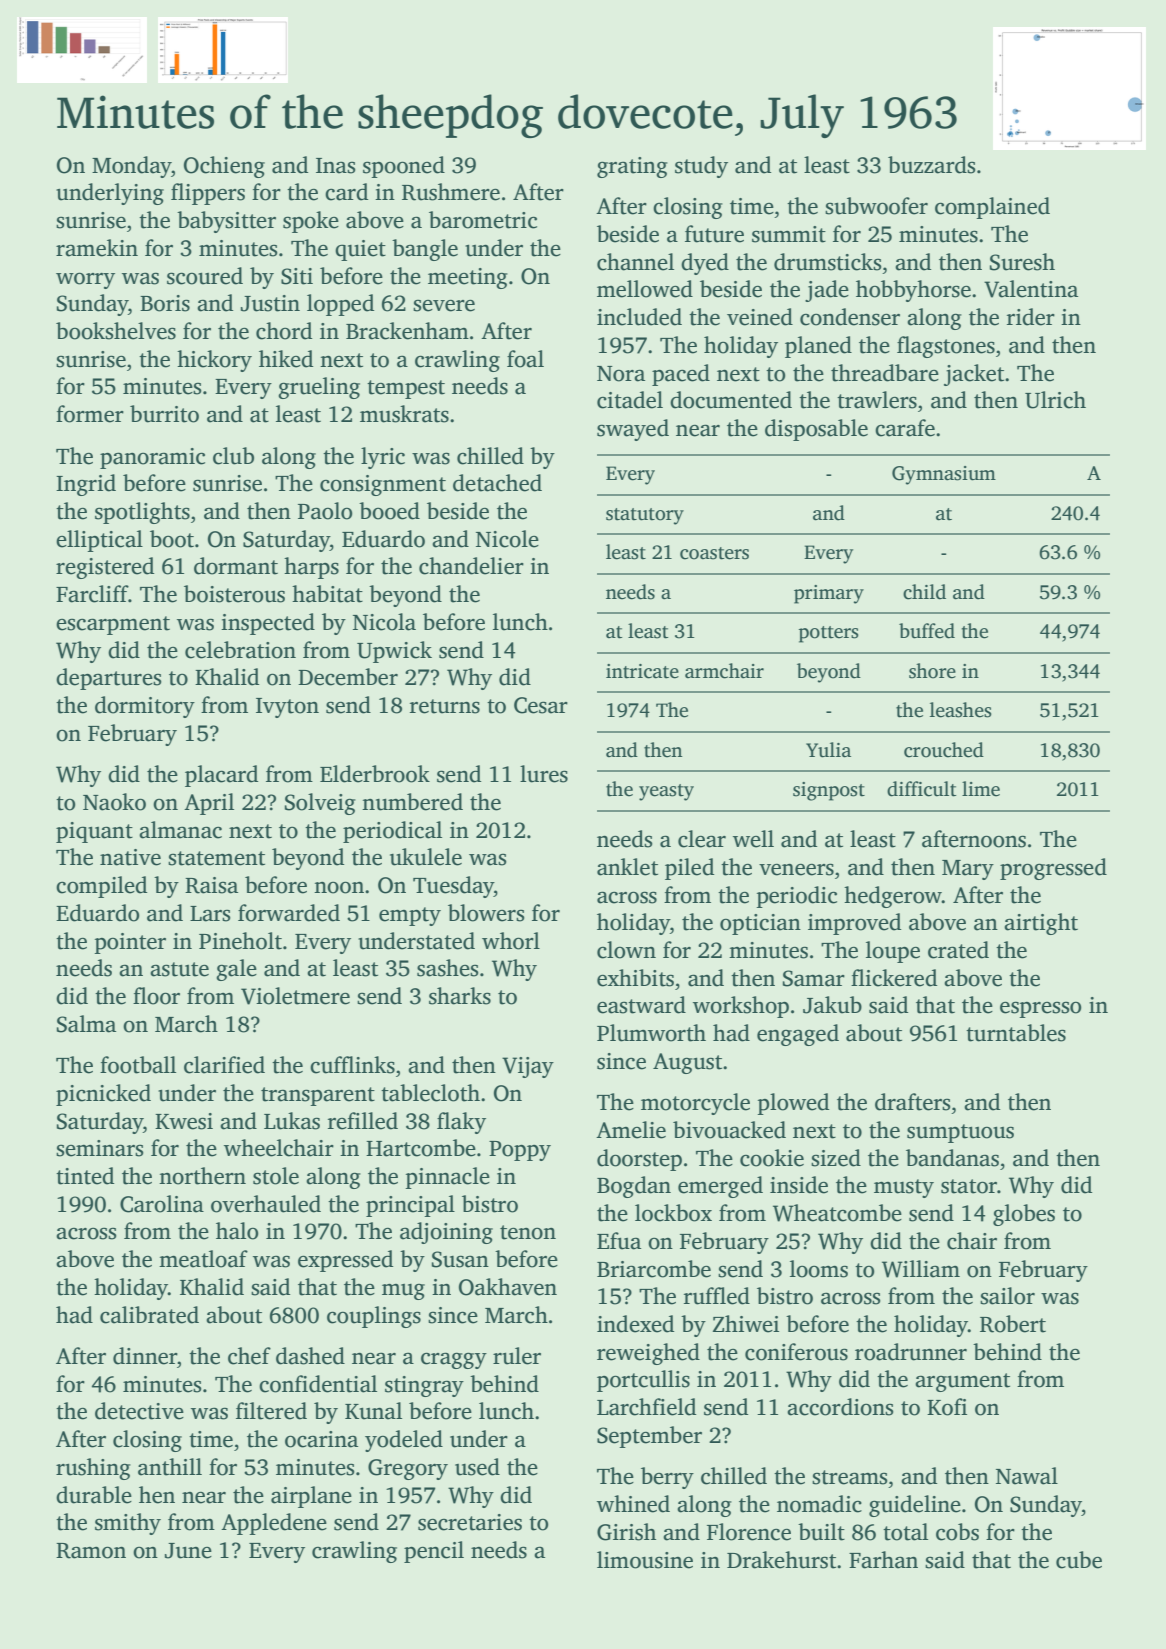  I want to click on detached, so click(497, 483).
